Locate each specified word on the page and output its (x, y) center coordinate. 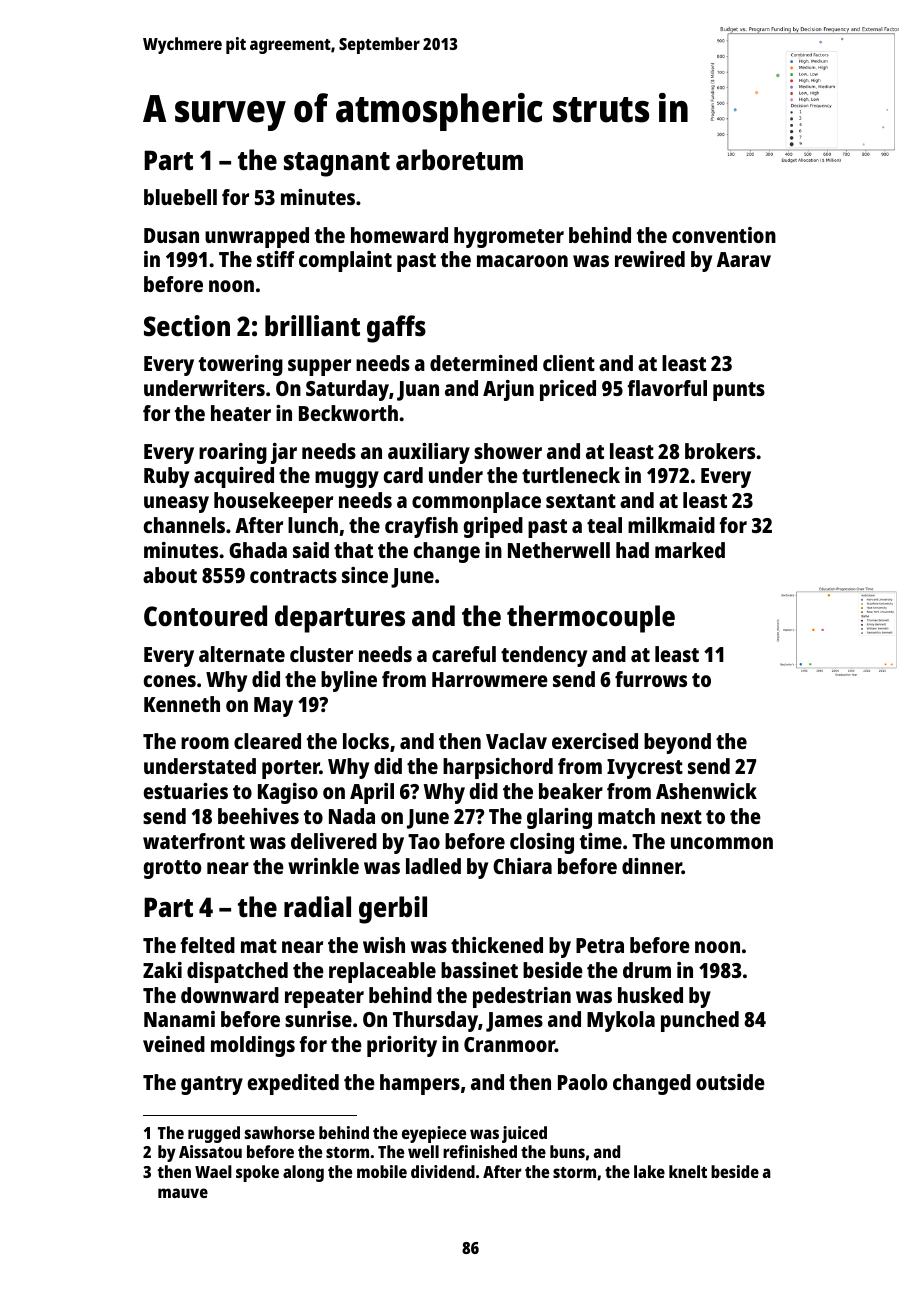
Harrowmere (490, 679)
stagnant (337, 164)
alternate (242, 654)
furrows (651, 679)
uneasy (176, 504)
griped (493, 527)
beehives (258, 816)
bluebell (180, 197)
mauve (183, 1193)
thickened (497, 945)
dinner (652, 866)
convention (724, 235)
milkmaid (671, 525)
